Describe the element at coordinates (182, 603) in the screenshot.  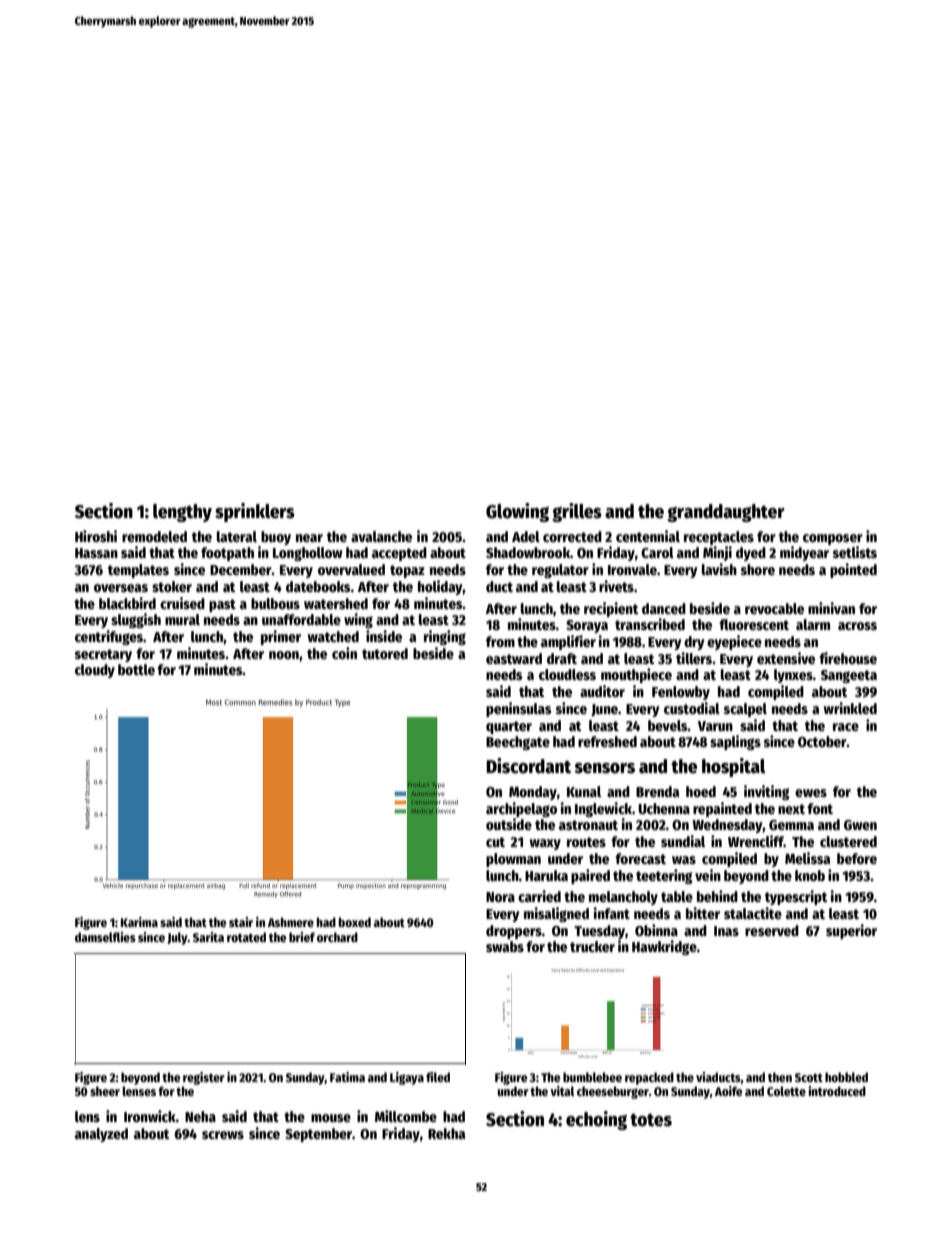
I see `cruised` at that location.
